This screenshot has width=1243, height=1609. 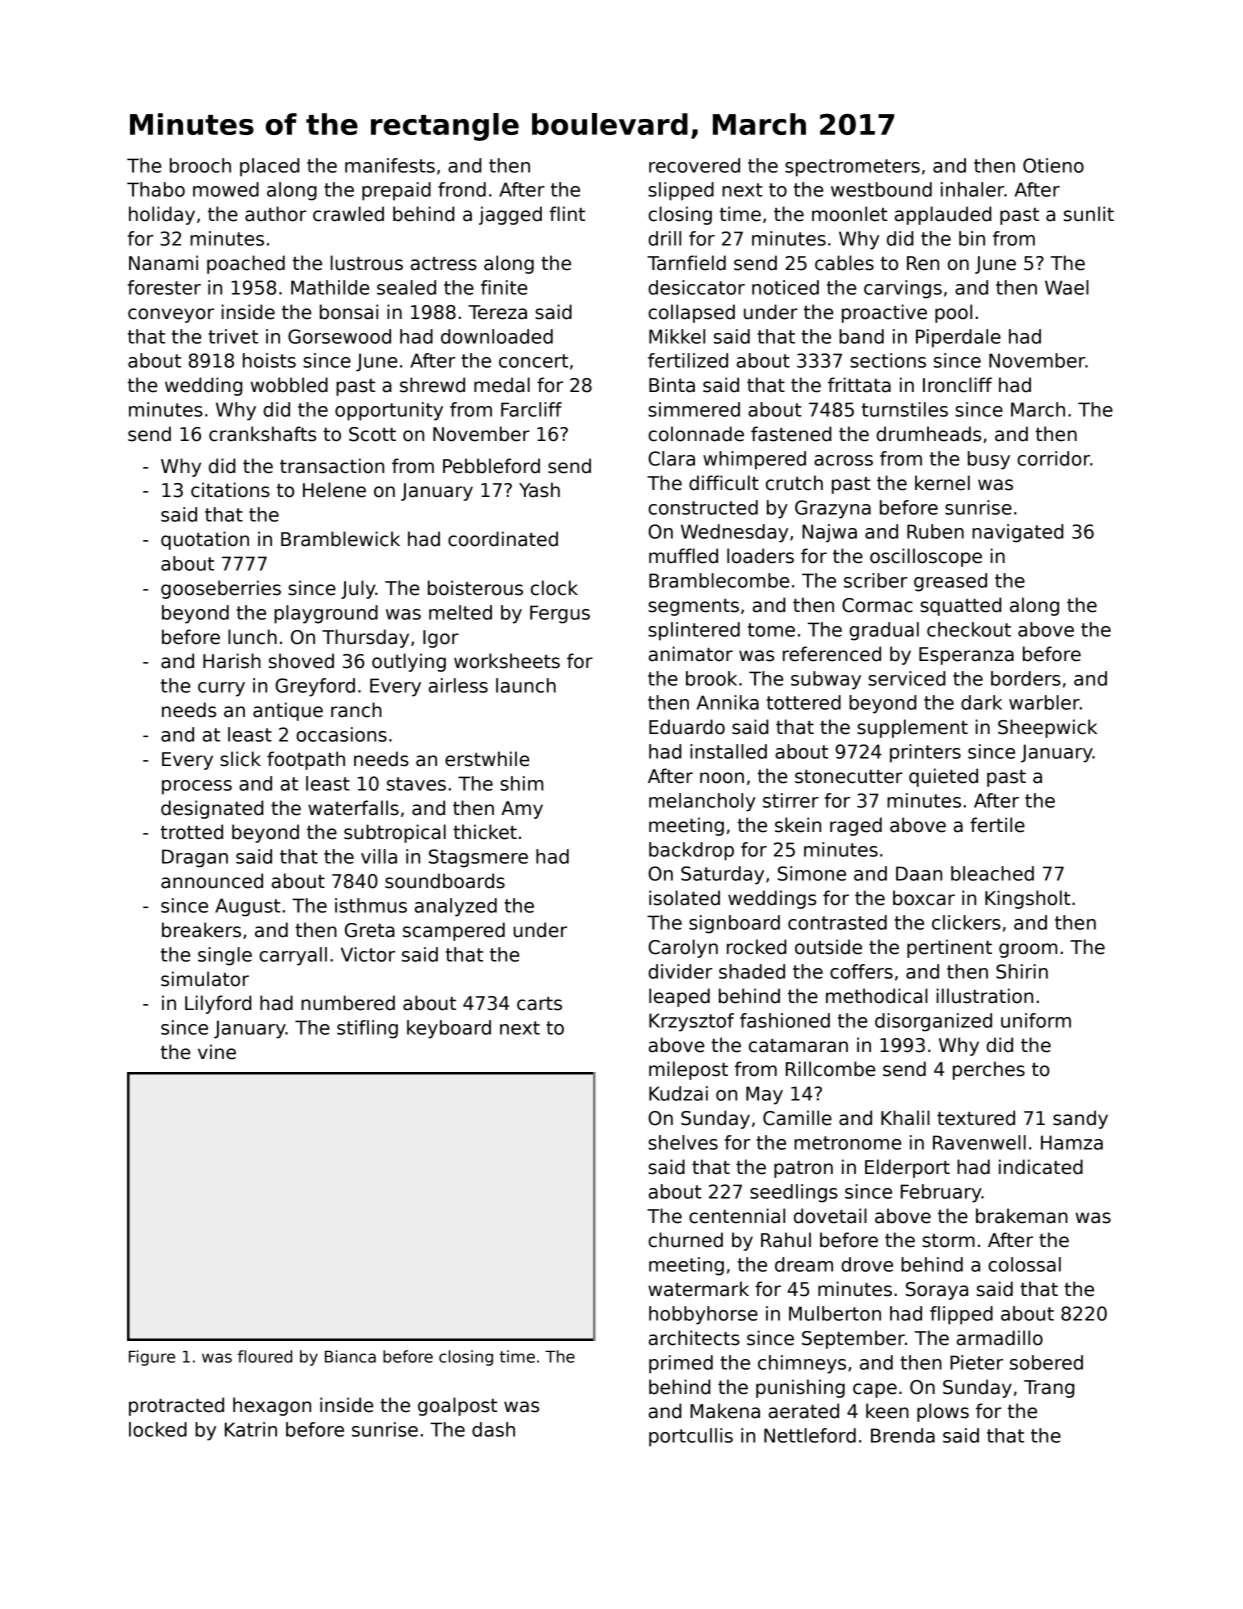 I want to click on noticed, so click(x=785, y=287).
